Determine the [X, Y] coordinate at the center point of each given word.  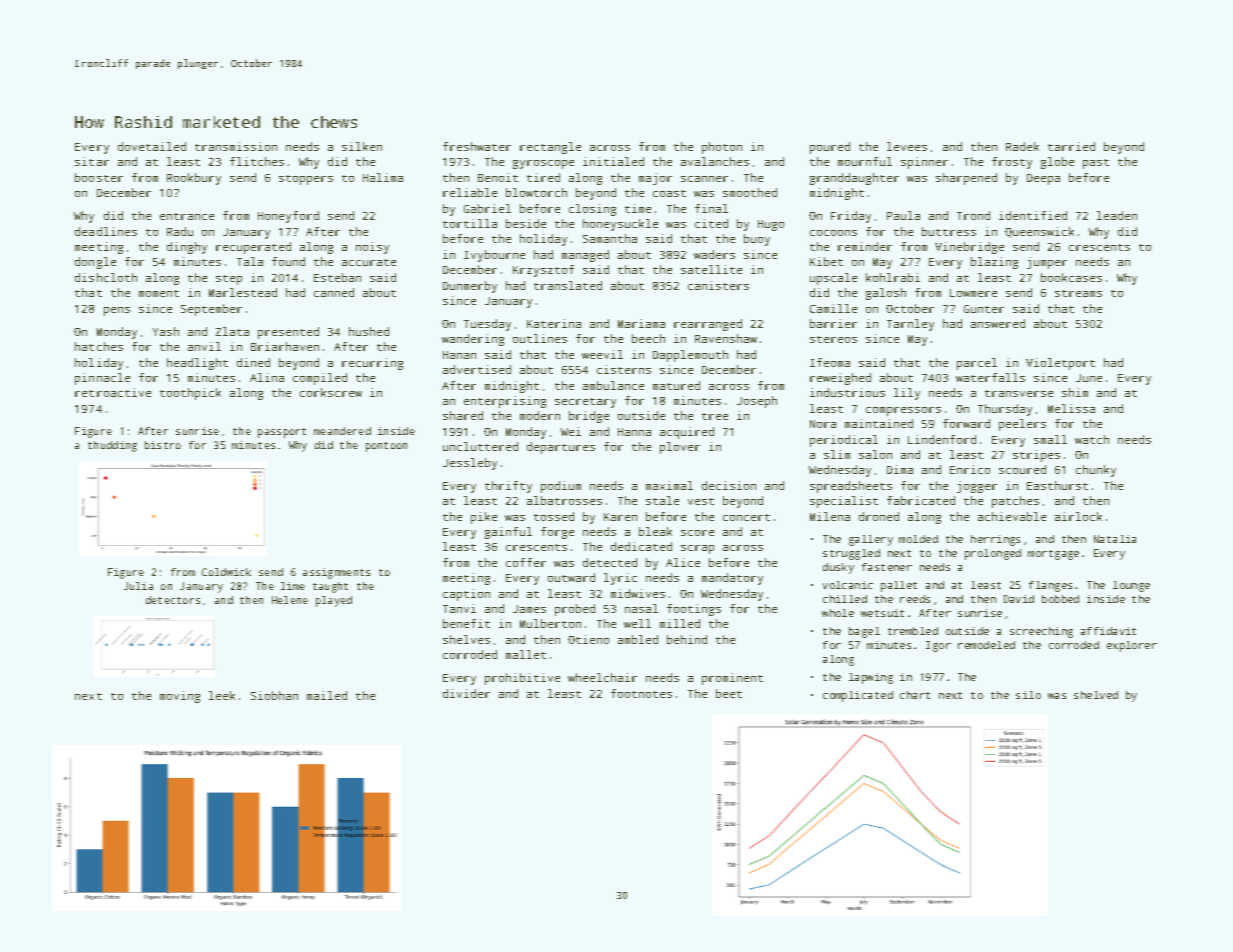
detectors [173, 600]
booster [99, 177]
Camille [833, 308]
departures [561, 448]
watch [1092, 439]
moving [180, 697]
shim [1075, 392]
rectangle [550, 148]
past [1096, 164]
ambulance [613, 385]
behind [687, 639]
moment [159, 293]
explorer [1132, 646]
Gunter [984, 309]
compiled [320, 379]
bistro [163, 445]
